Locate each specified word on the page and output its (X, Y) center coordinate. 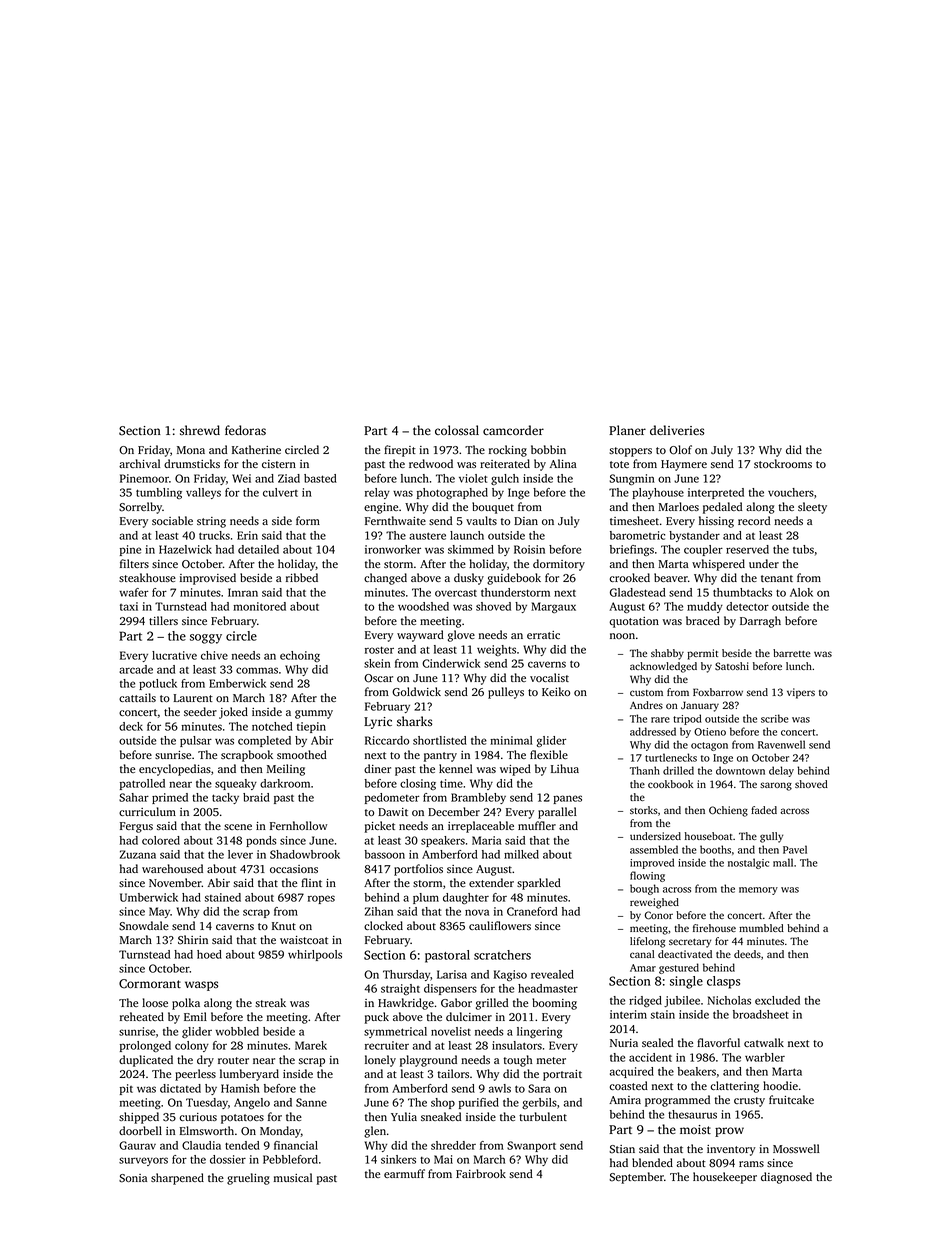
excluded (777, 1000)
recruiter (387, 1045)
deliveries (677, 430)
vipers (801, 693)
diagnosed (786, 1178)
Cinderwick (451, 663)
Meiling (286, 770)
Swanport (531, 1146)
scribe (774, 718)
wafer (134, 592)
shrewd (200, 430)
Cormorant (150, 984)
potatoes (242, 1119)
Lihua (565, 768)
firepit (400, 451)
